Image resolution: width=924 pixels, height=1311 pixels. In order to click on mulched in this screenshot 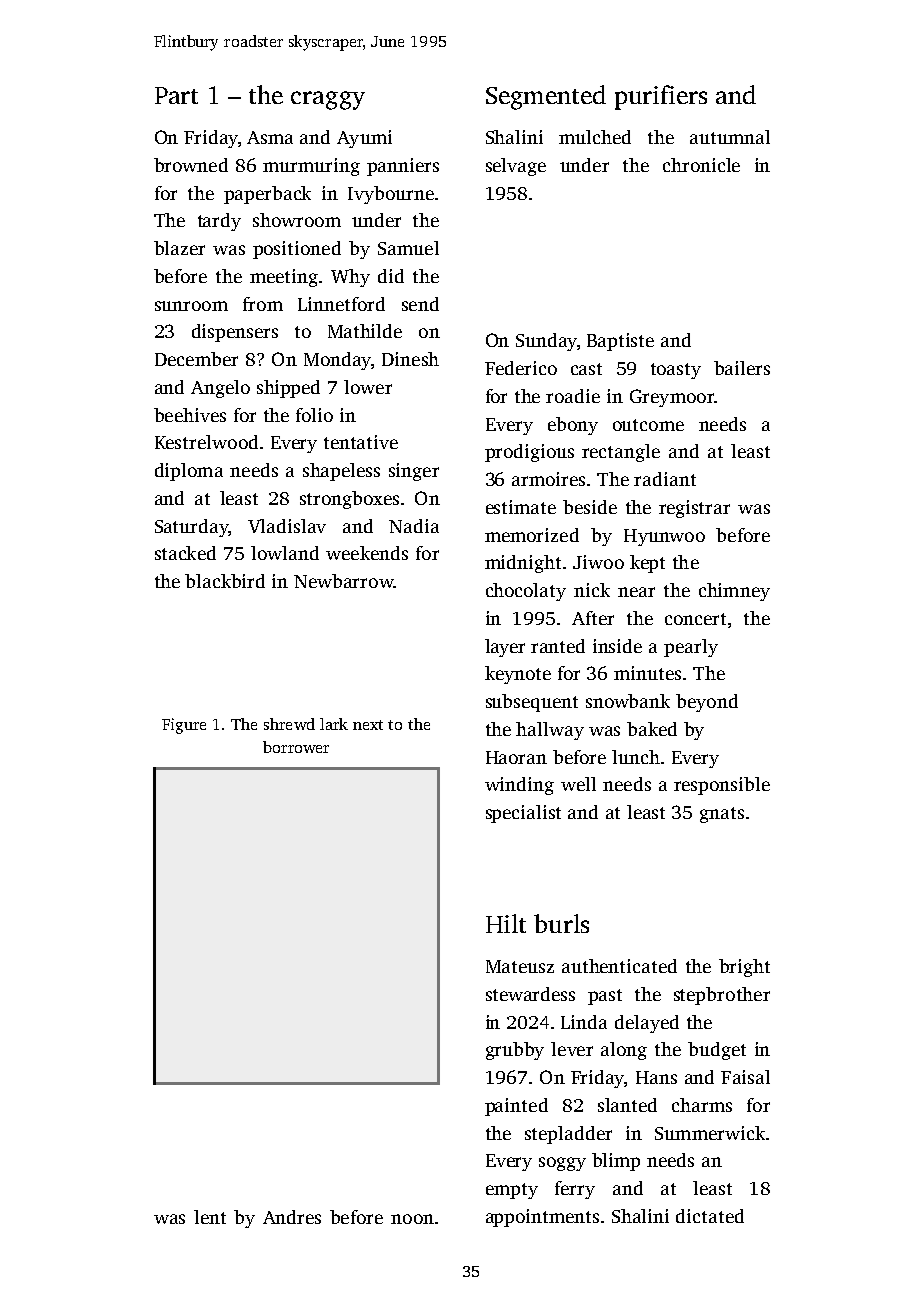, I will do `click(595, 137)`.
